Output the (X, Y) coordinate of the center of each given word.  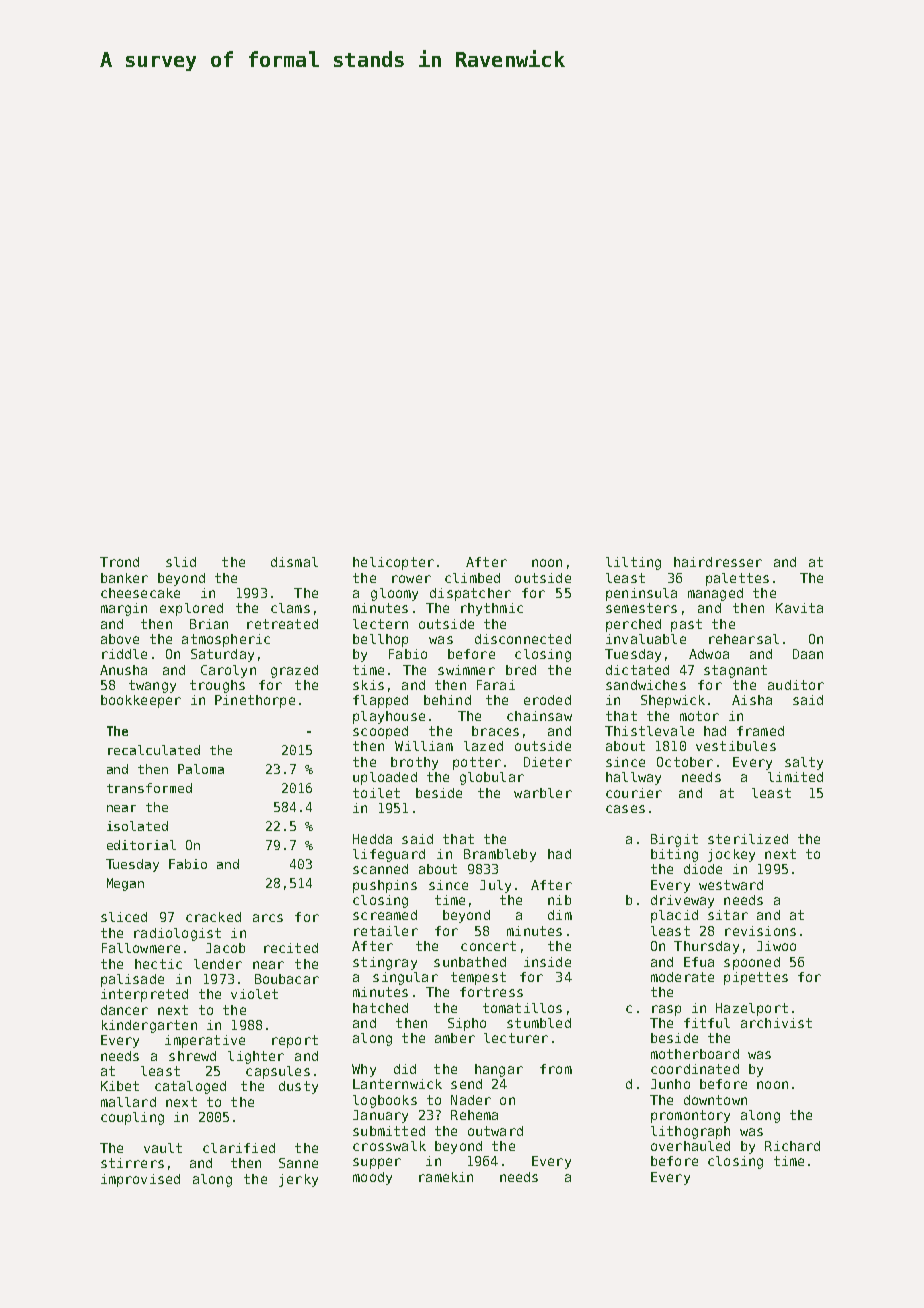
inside (547, 962)
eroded (547, 700)
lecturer (516, 1038)
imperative (205, 1041)
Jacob (225, 948)
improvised (140, 1180)
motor (699, 716)
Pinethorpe (255, 701)
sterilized (748, 839)
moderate (682, 977)
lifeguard (389, 855)
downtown (715, 1100)
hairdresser (718, 562)
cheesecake (140, 593)
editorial (141, 845)
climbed (472, 578)
